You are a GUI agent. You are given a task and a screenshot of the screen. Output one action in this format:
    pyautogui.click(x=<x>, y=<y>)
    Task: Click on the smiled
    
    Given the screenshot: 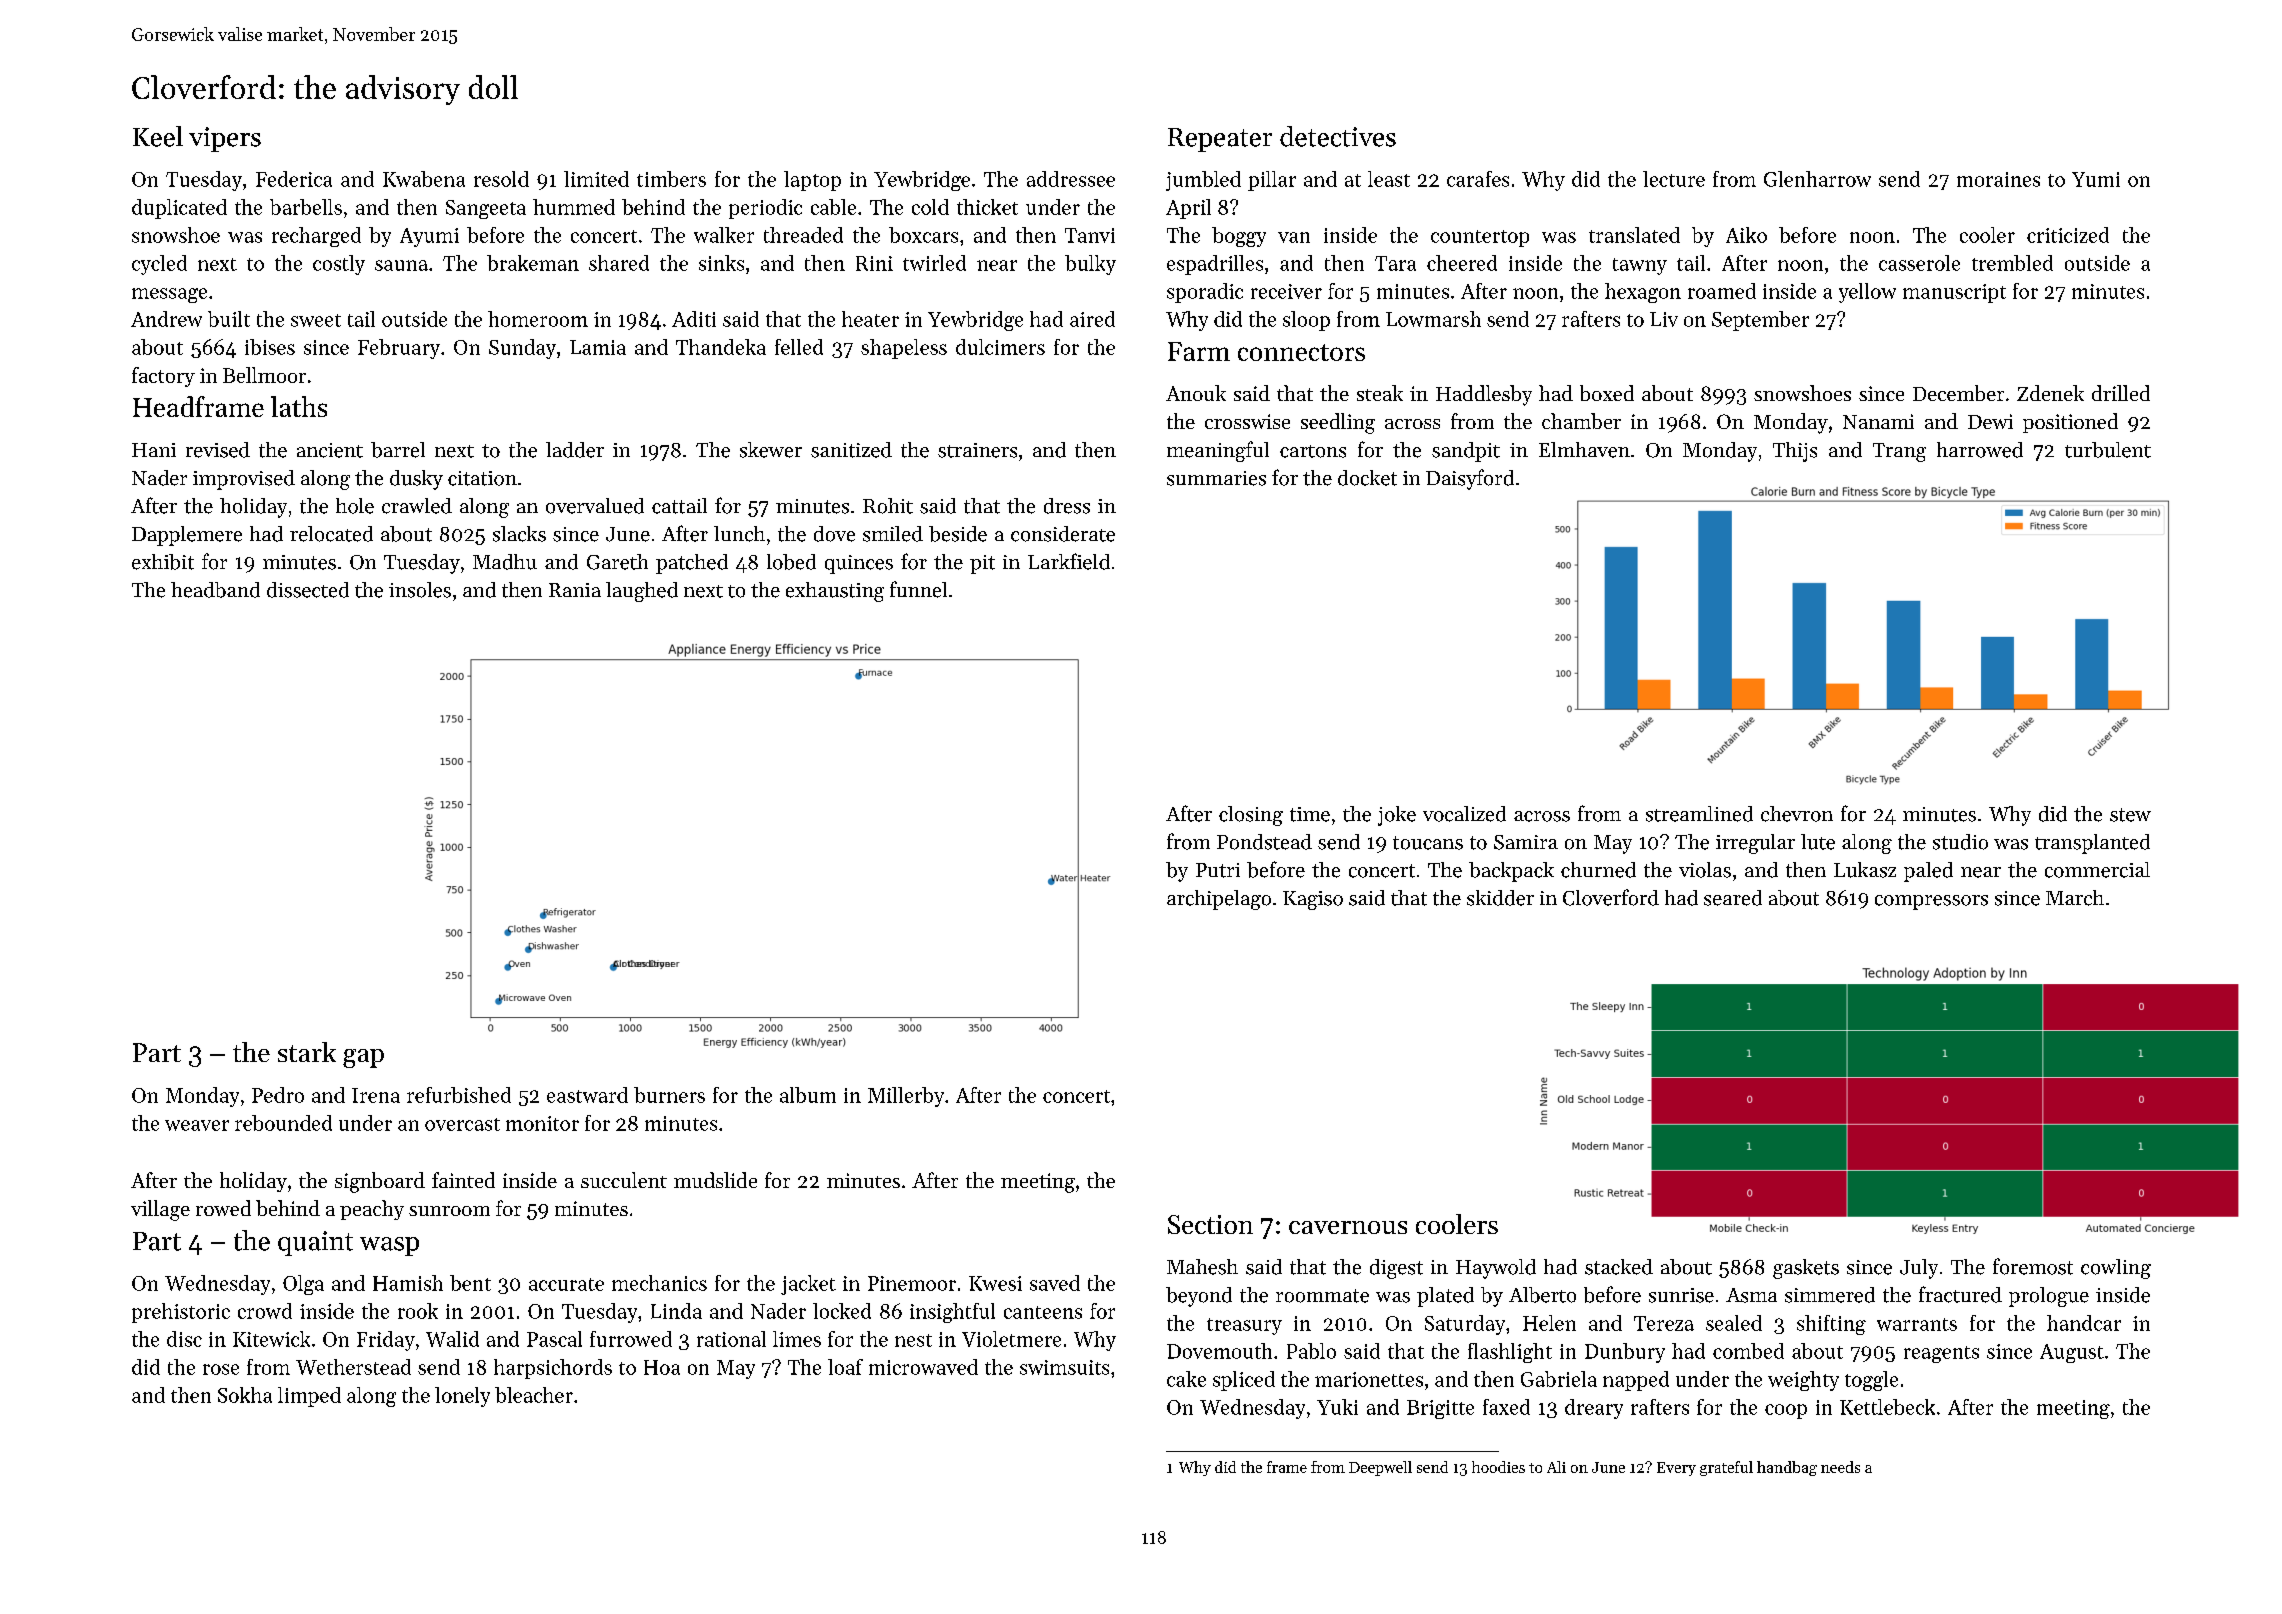 What is the action you would take?
    pyautogui.click(x=893, y=534)
